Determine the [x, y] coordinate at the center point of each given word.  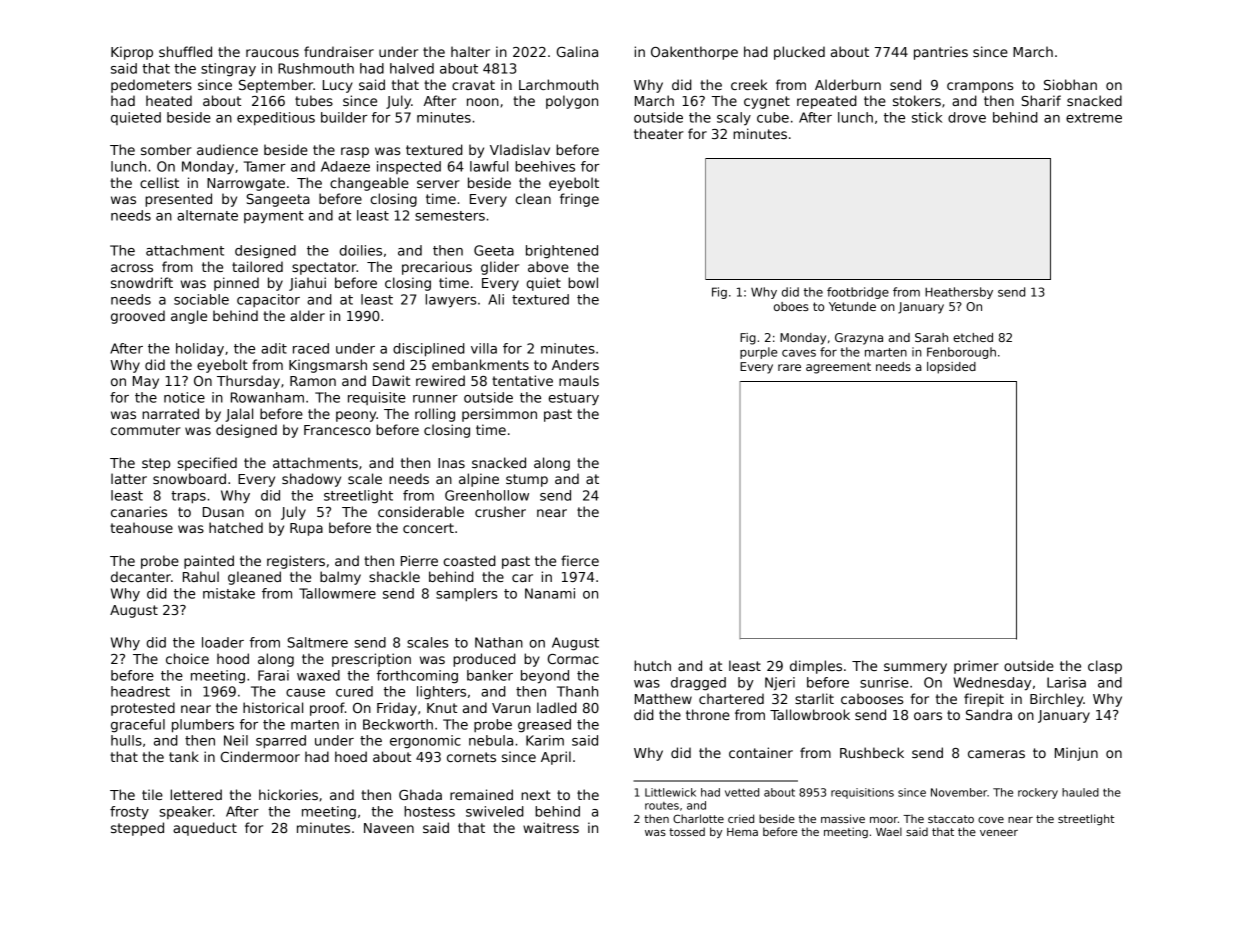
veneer [999, 833]
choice [187, 658]
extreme [1094, 118]
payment [274, 217]
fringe [579, 200]
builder [344, 117]
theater [659, 133]
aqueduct [205, 829]
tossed [687, 831]
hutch [652, 665]
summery [915, 668]
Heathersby [959, 293]
